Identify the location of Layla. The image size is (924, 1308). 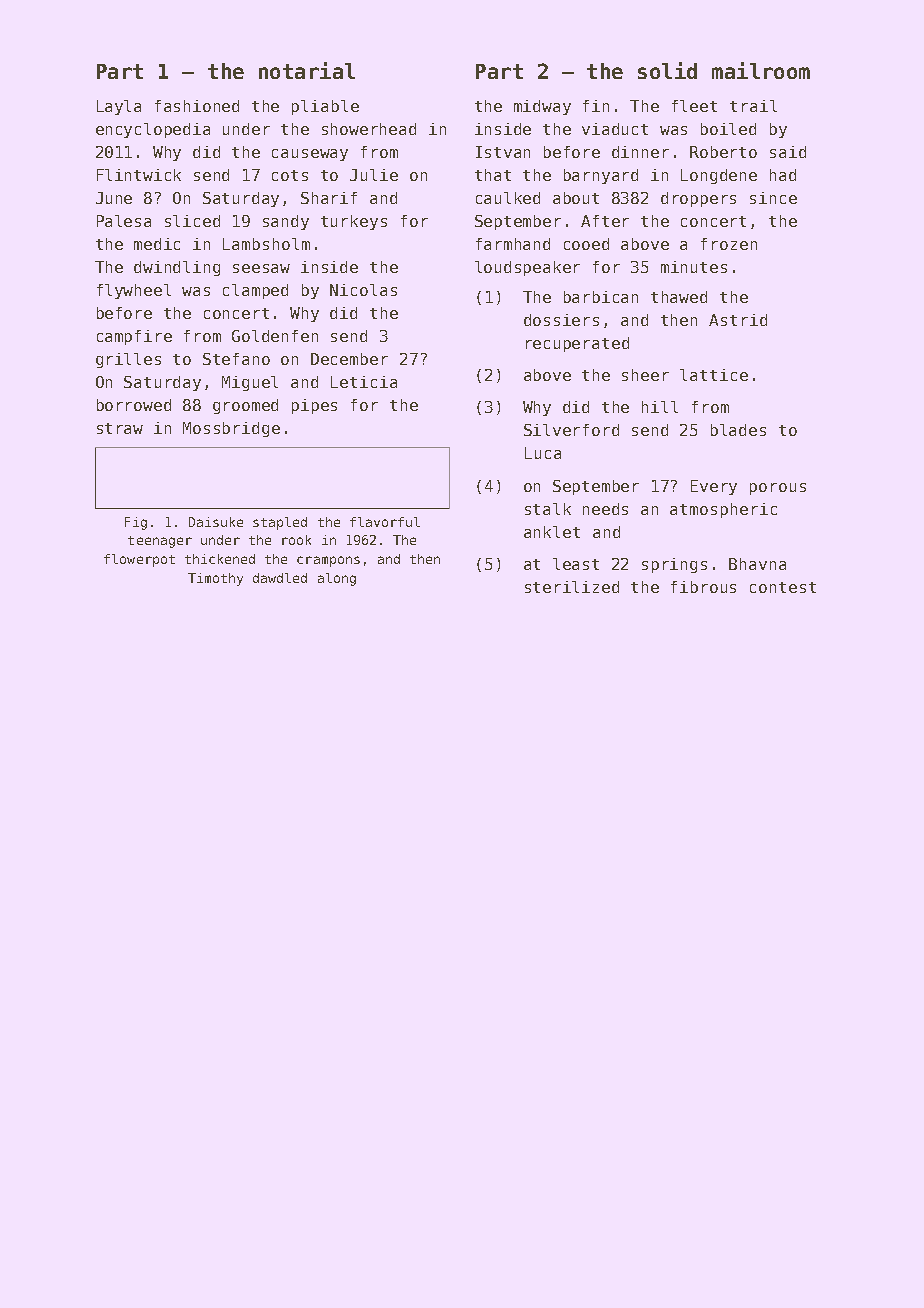
(119, 107).
